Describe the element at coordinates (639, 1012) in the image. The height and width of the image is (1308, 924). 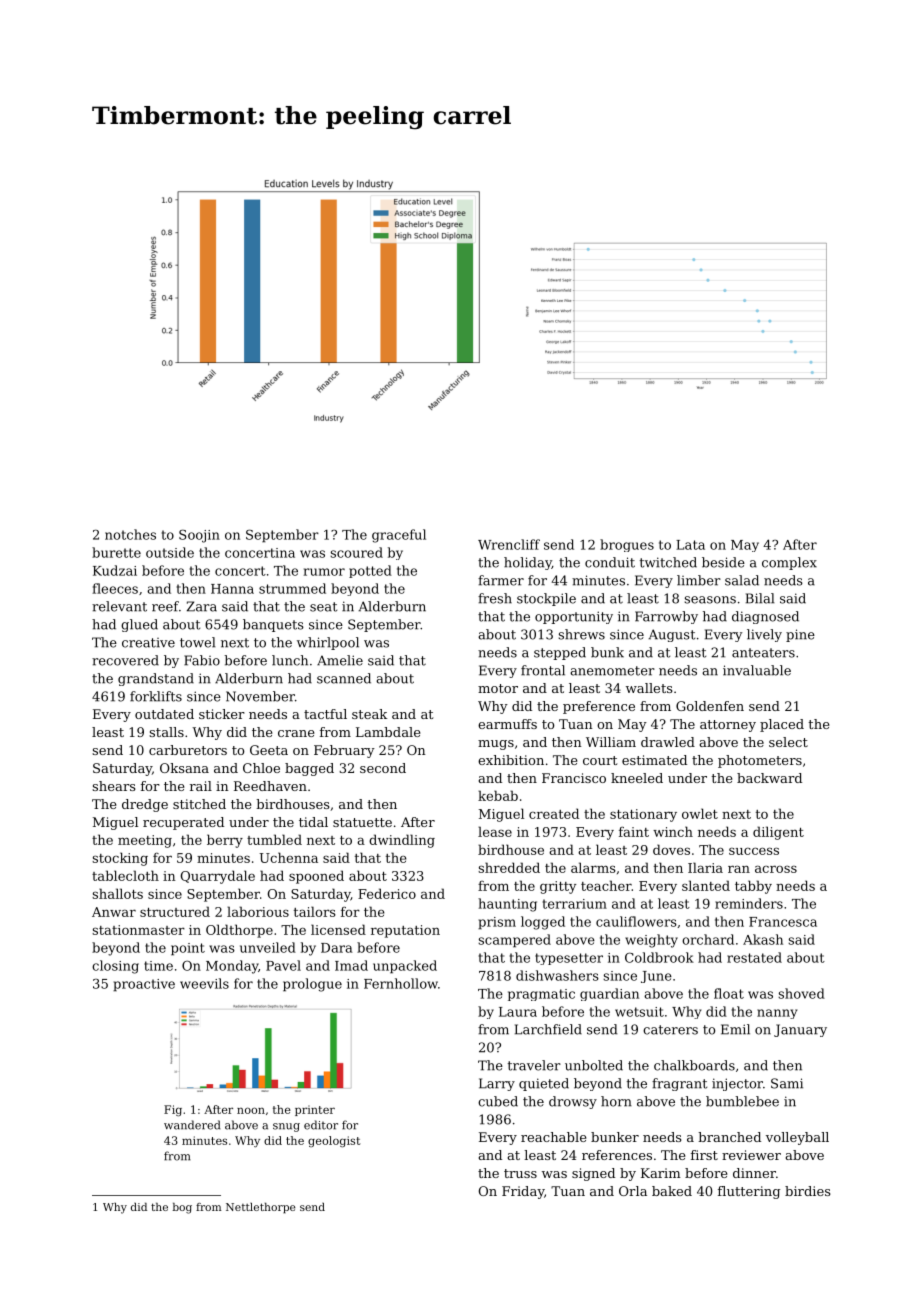
I see `wetsuit` at that location.
